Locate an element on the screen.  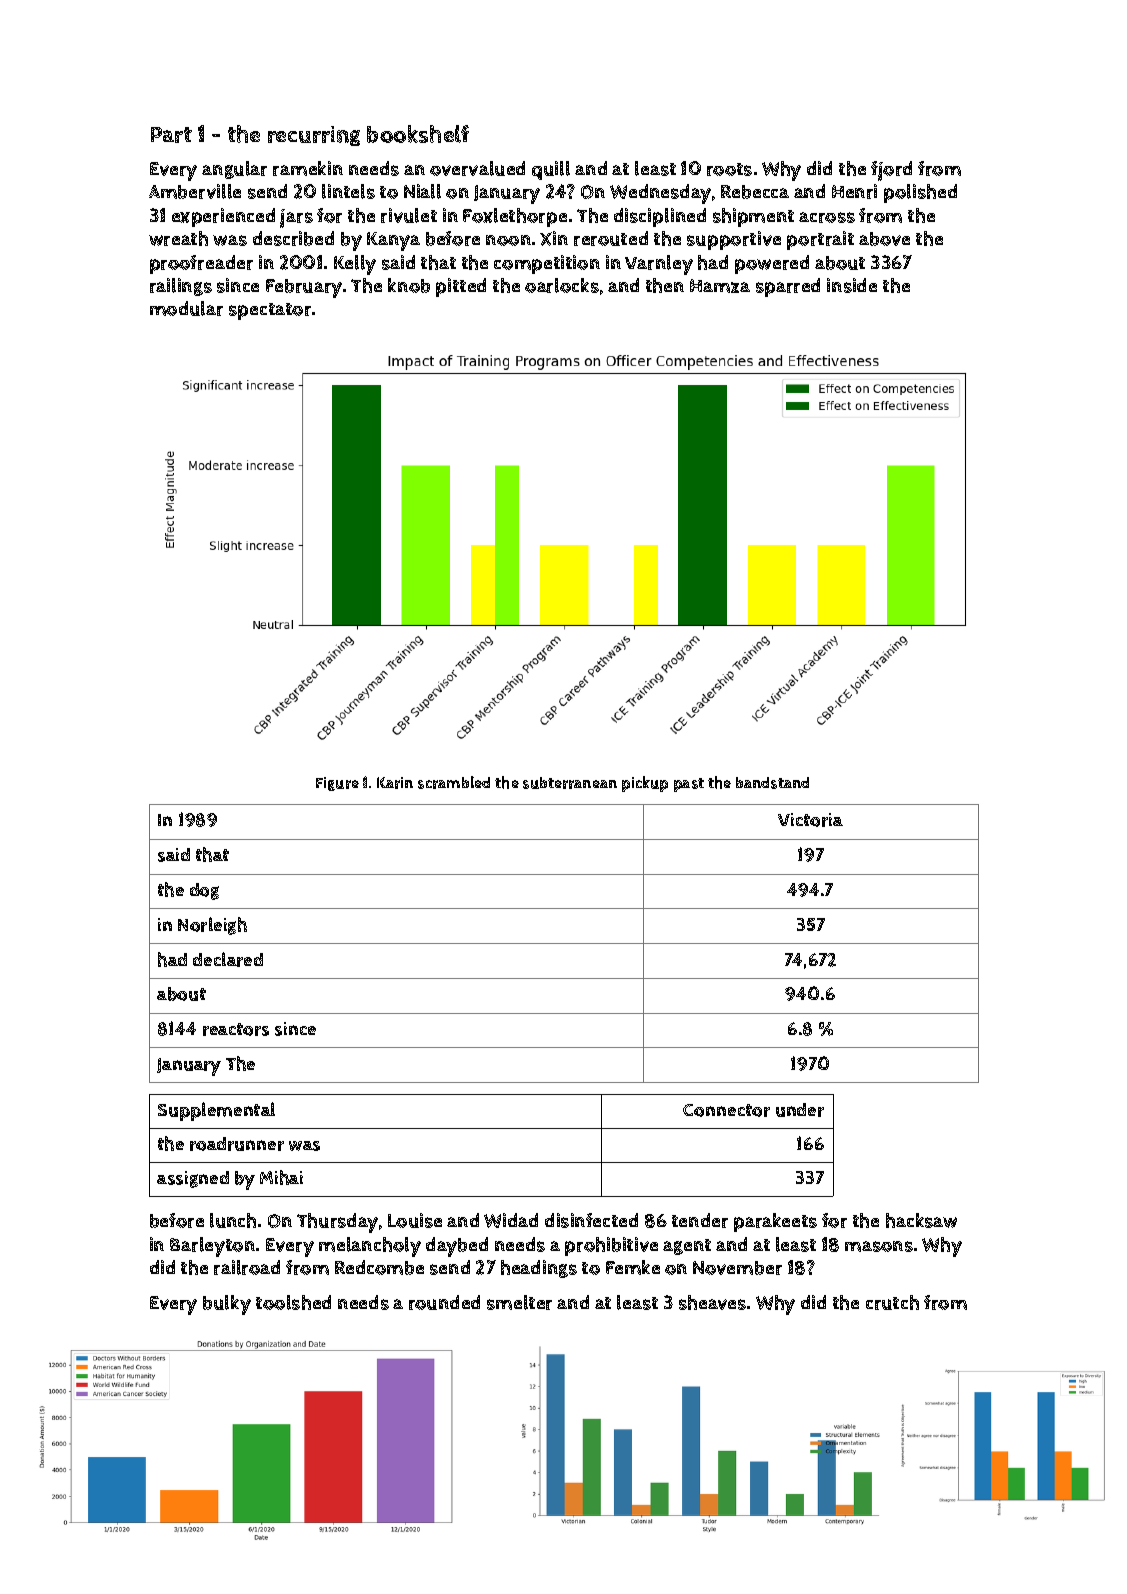
assigned is located at coordinates (193, 1179).
